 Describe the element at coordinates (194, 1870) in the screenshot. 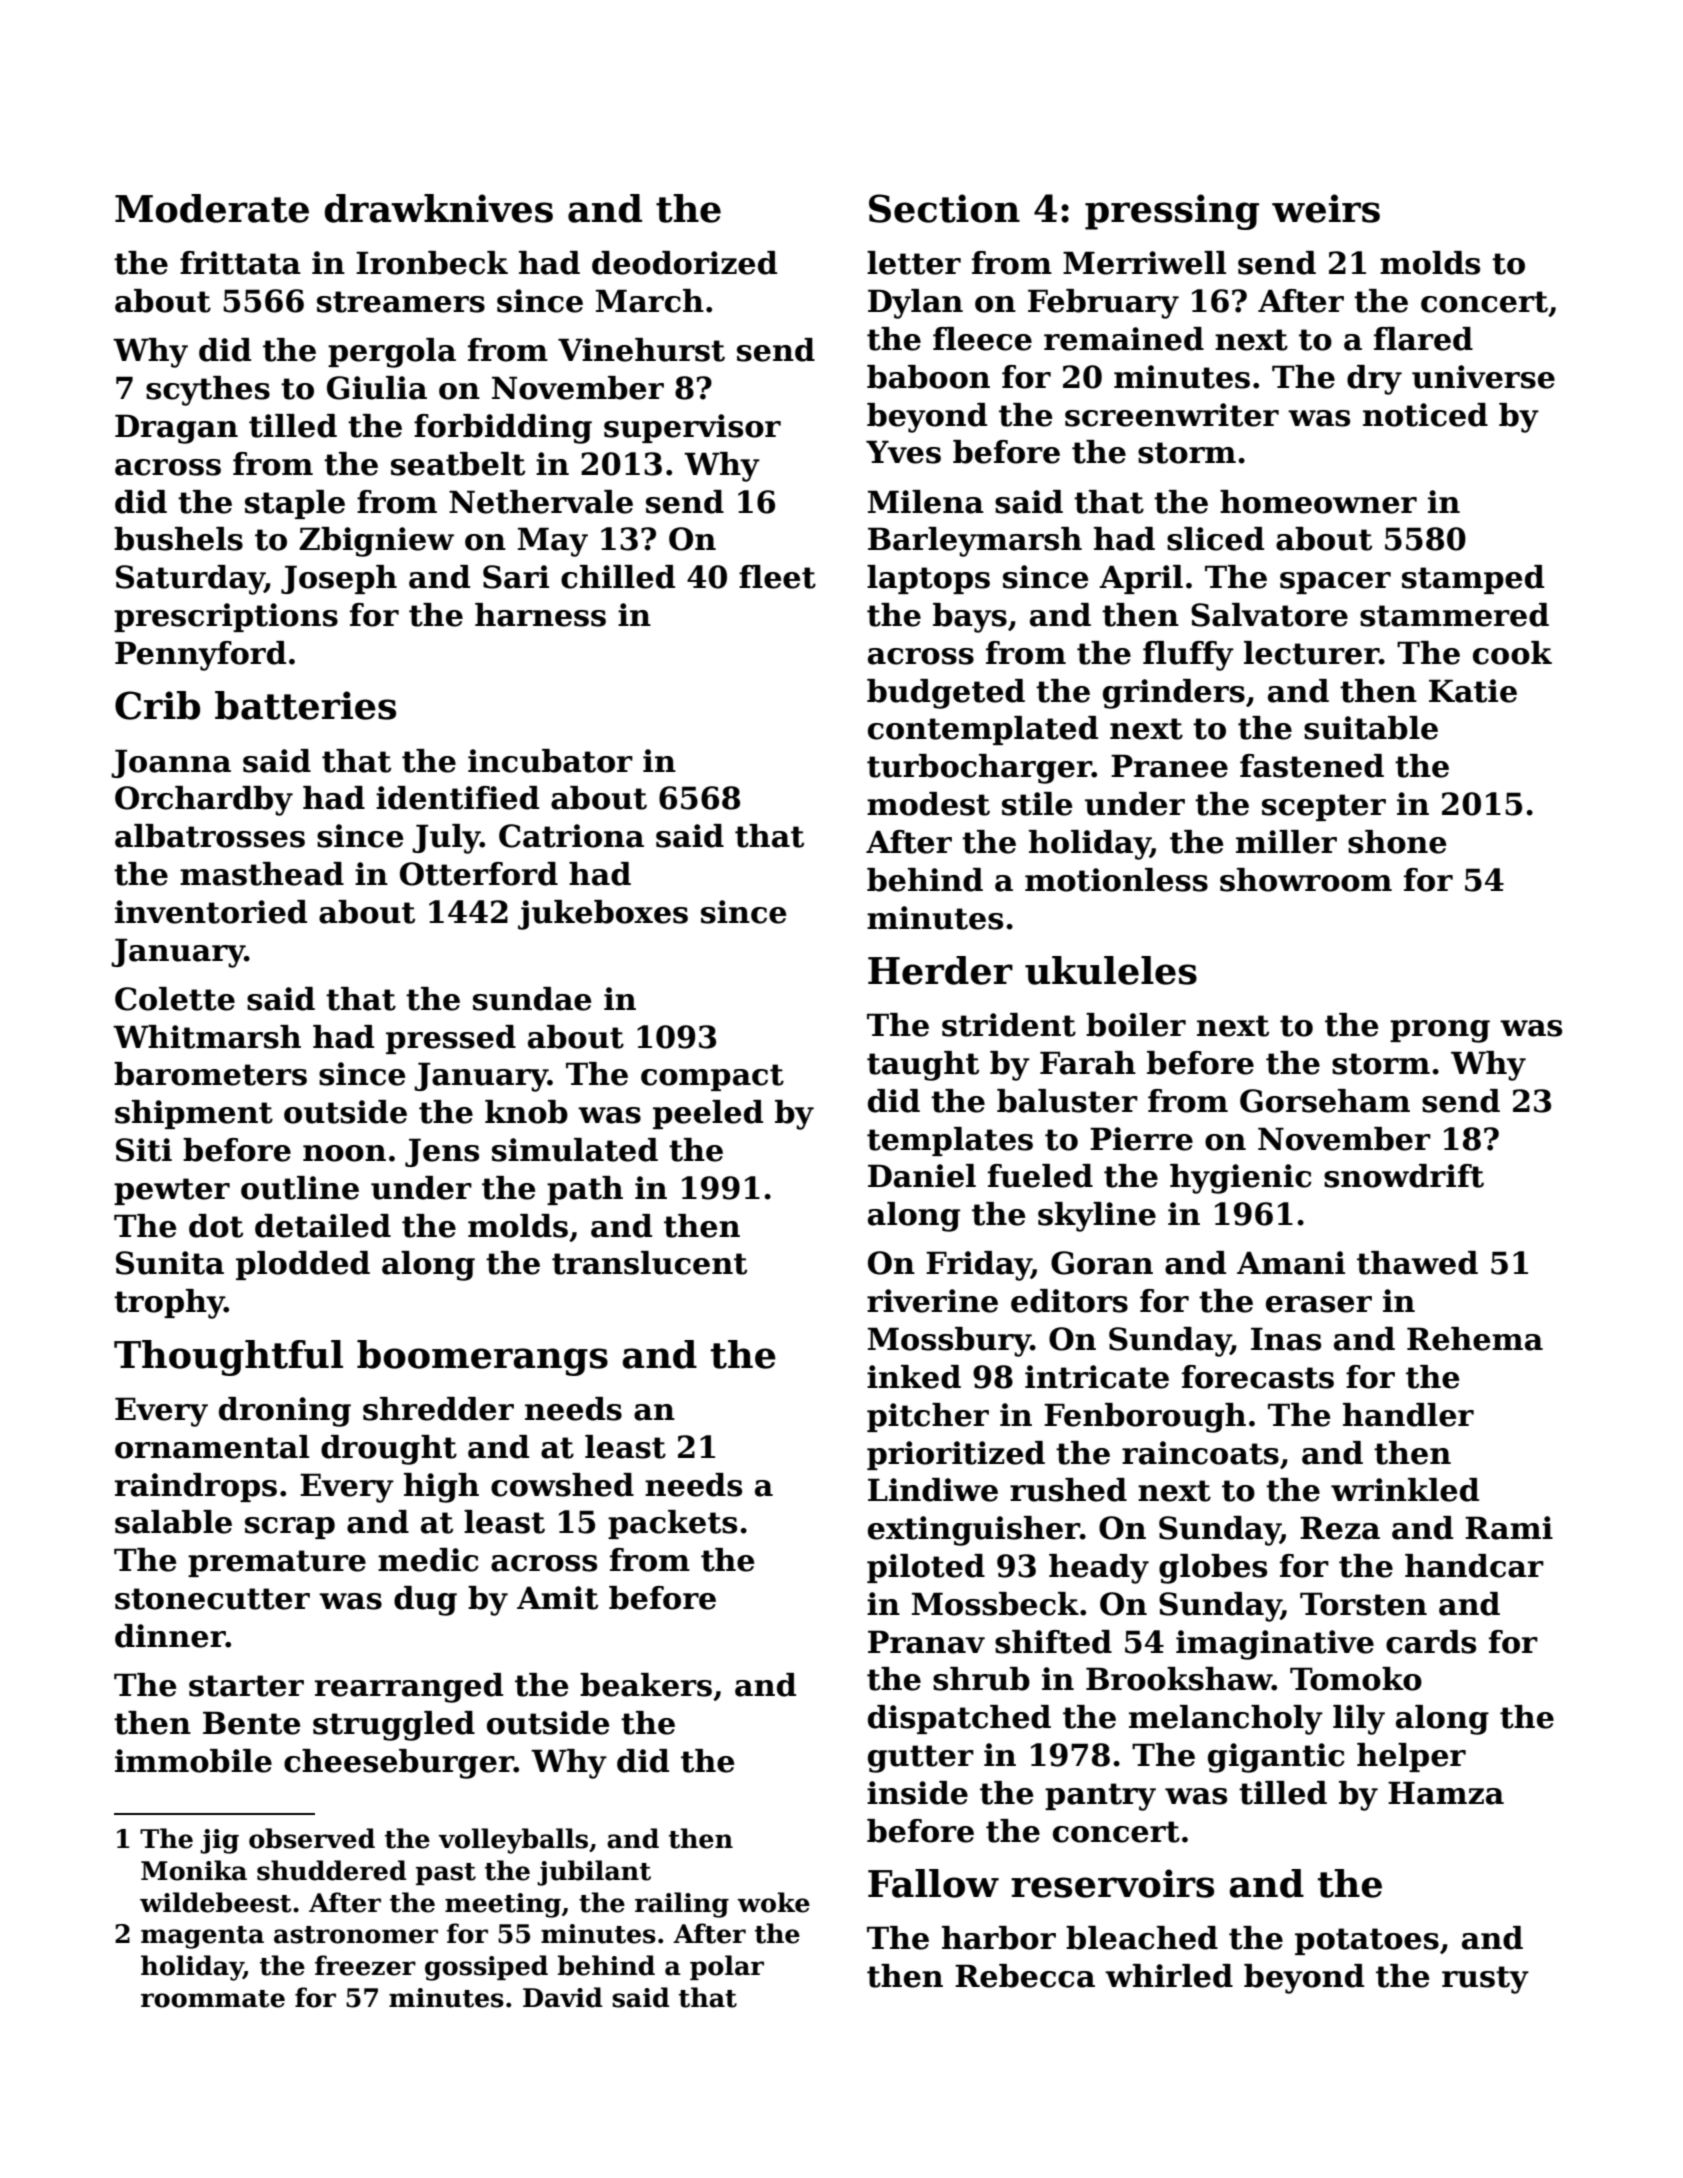

I see `Monika` at that location.
